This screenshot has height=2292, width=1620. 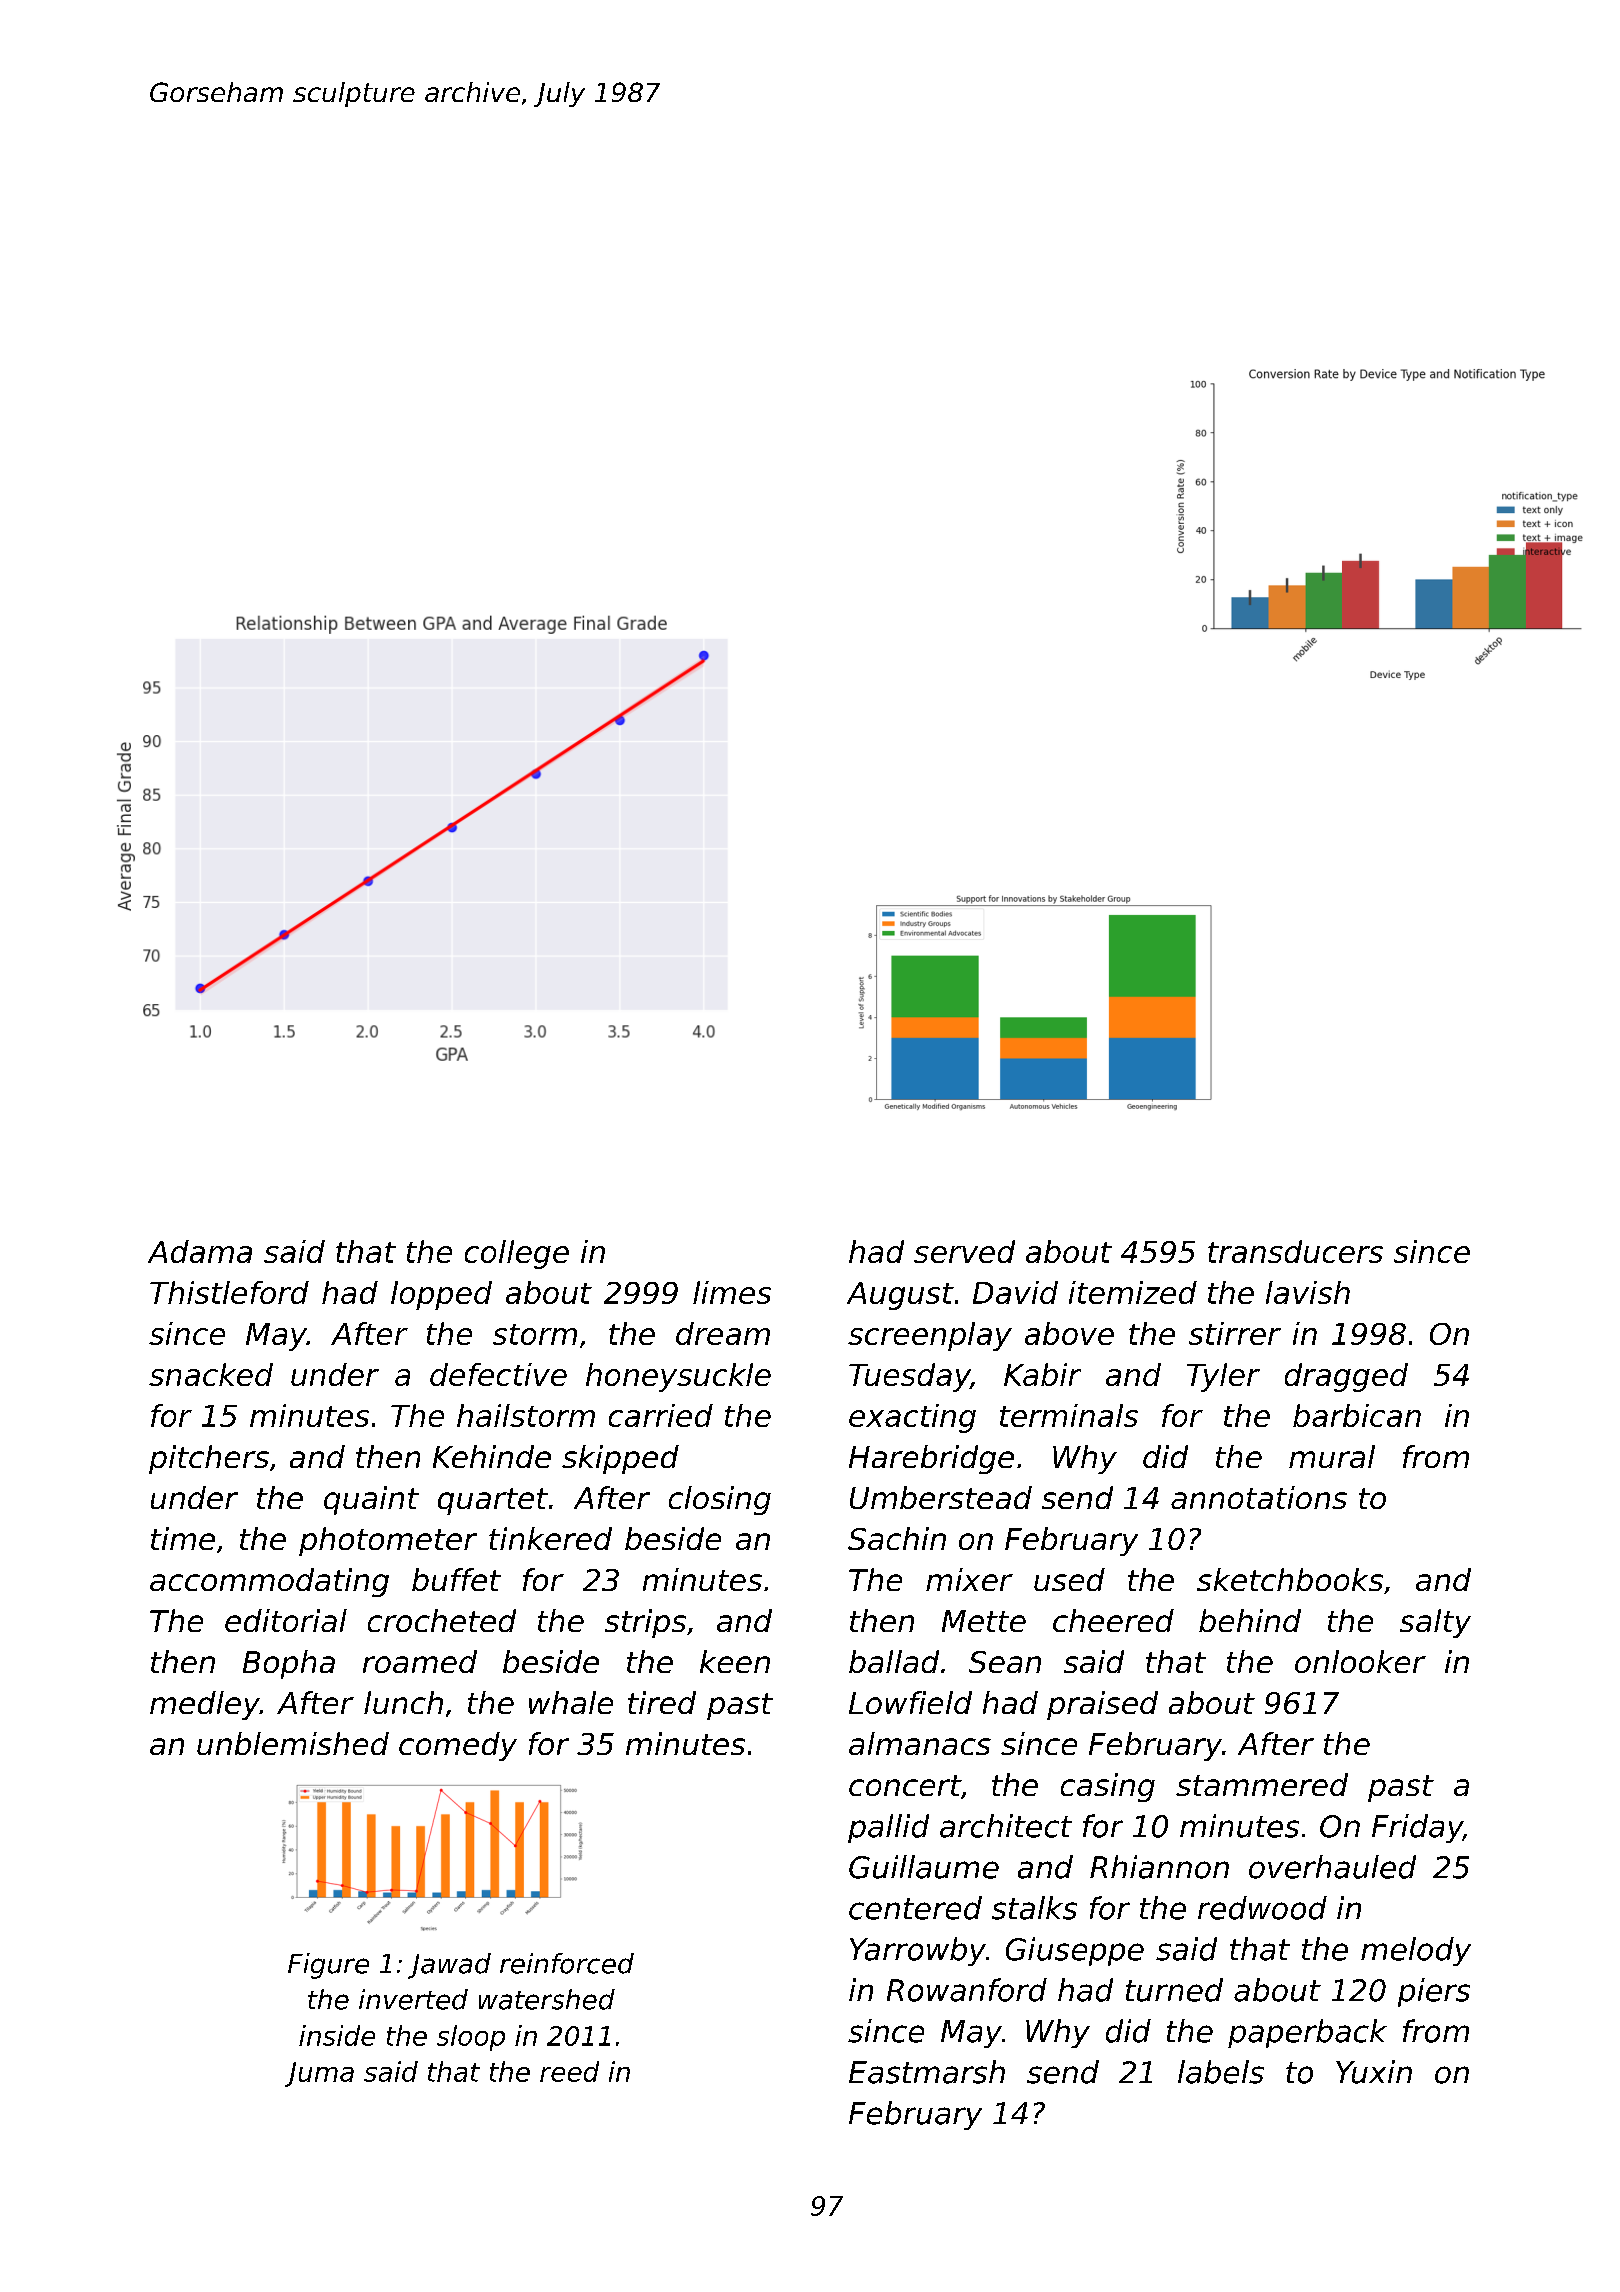 I want to click on college, so click(x=517, y=1254).
